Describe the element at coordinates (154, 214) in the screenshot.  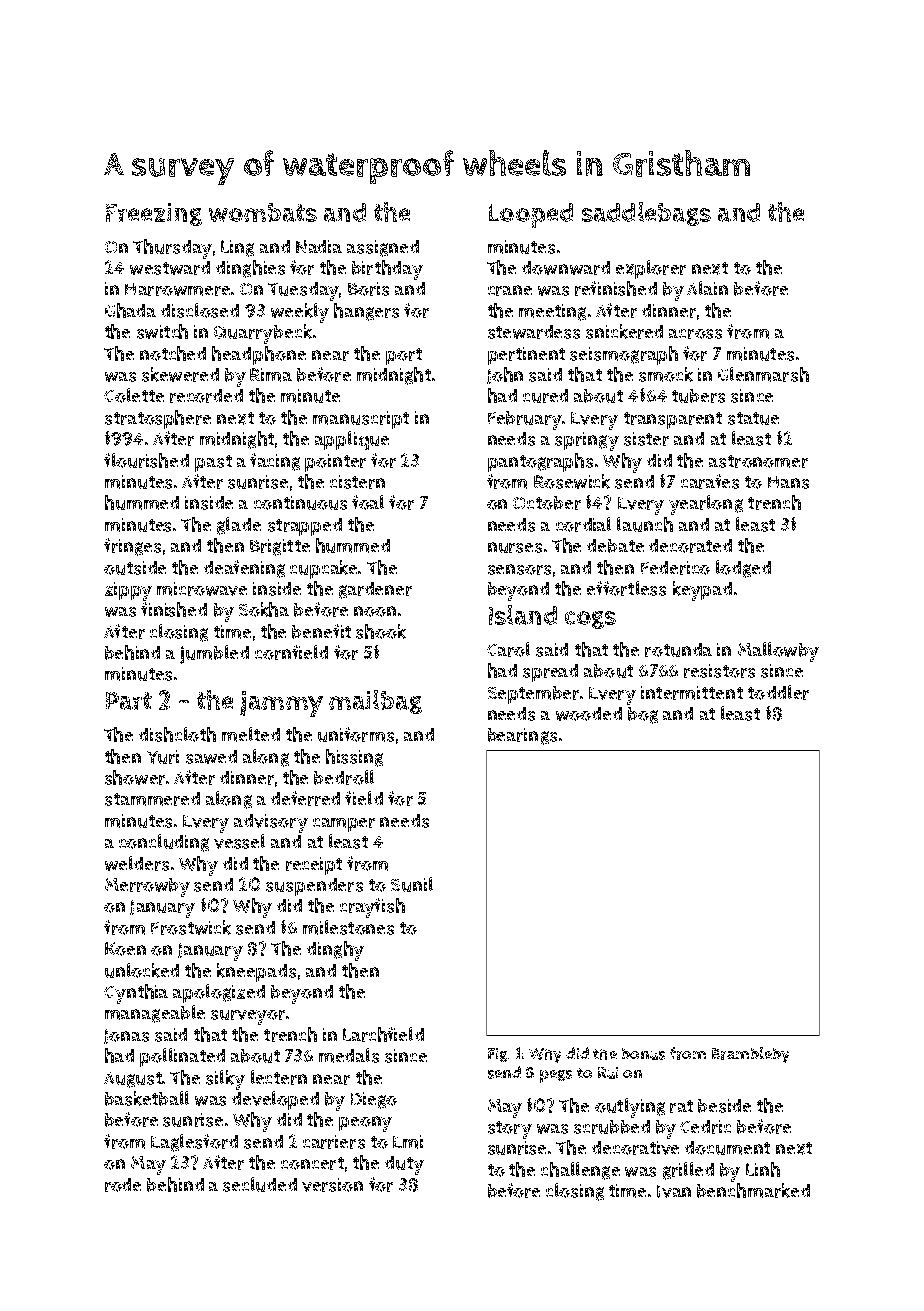
I see `Freezing` at that location.
